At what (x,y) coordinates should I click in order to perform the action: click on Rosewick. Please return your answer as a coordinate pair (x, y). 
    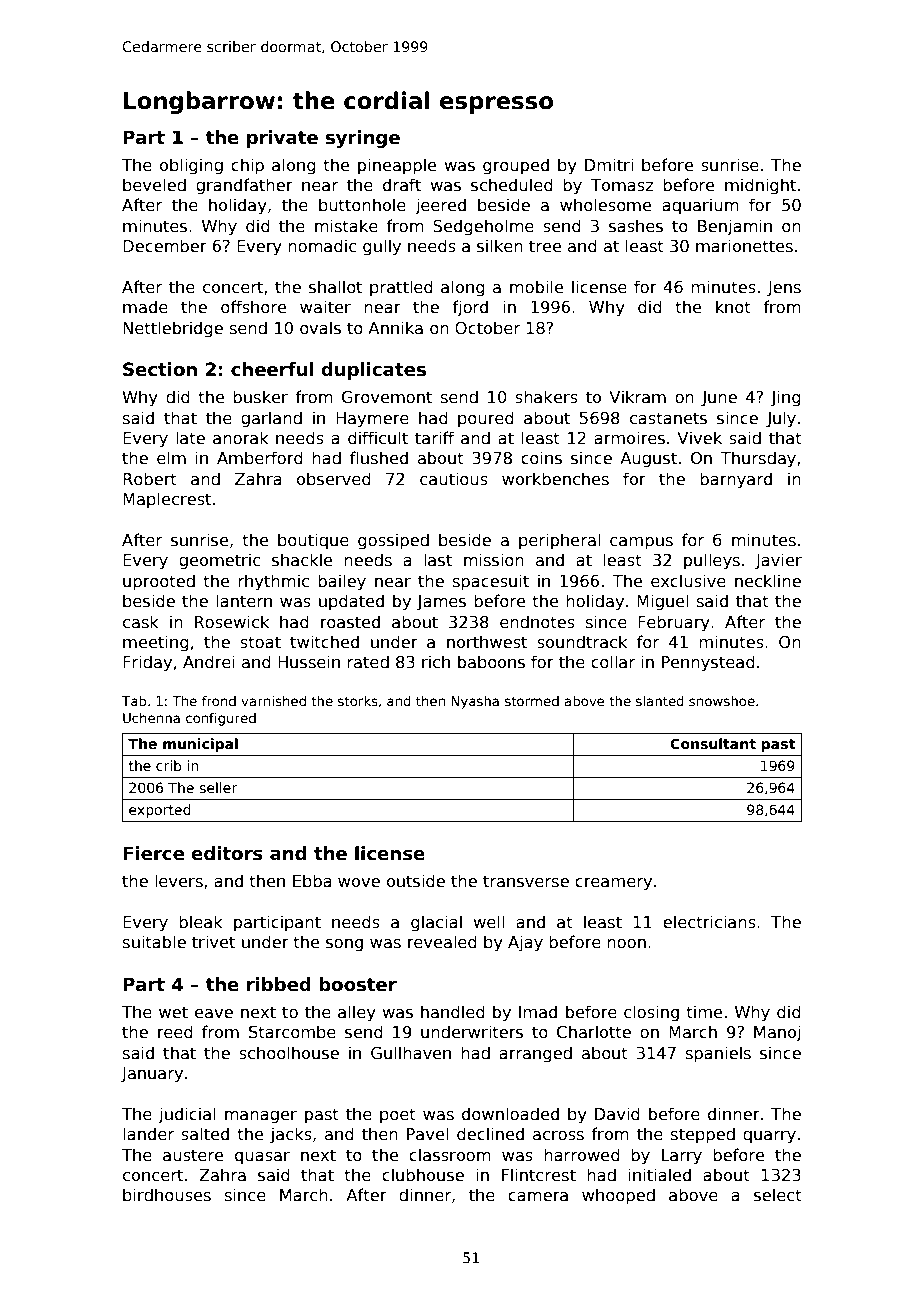
    Looking at the image, I should click on (232, 622).
